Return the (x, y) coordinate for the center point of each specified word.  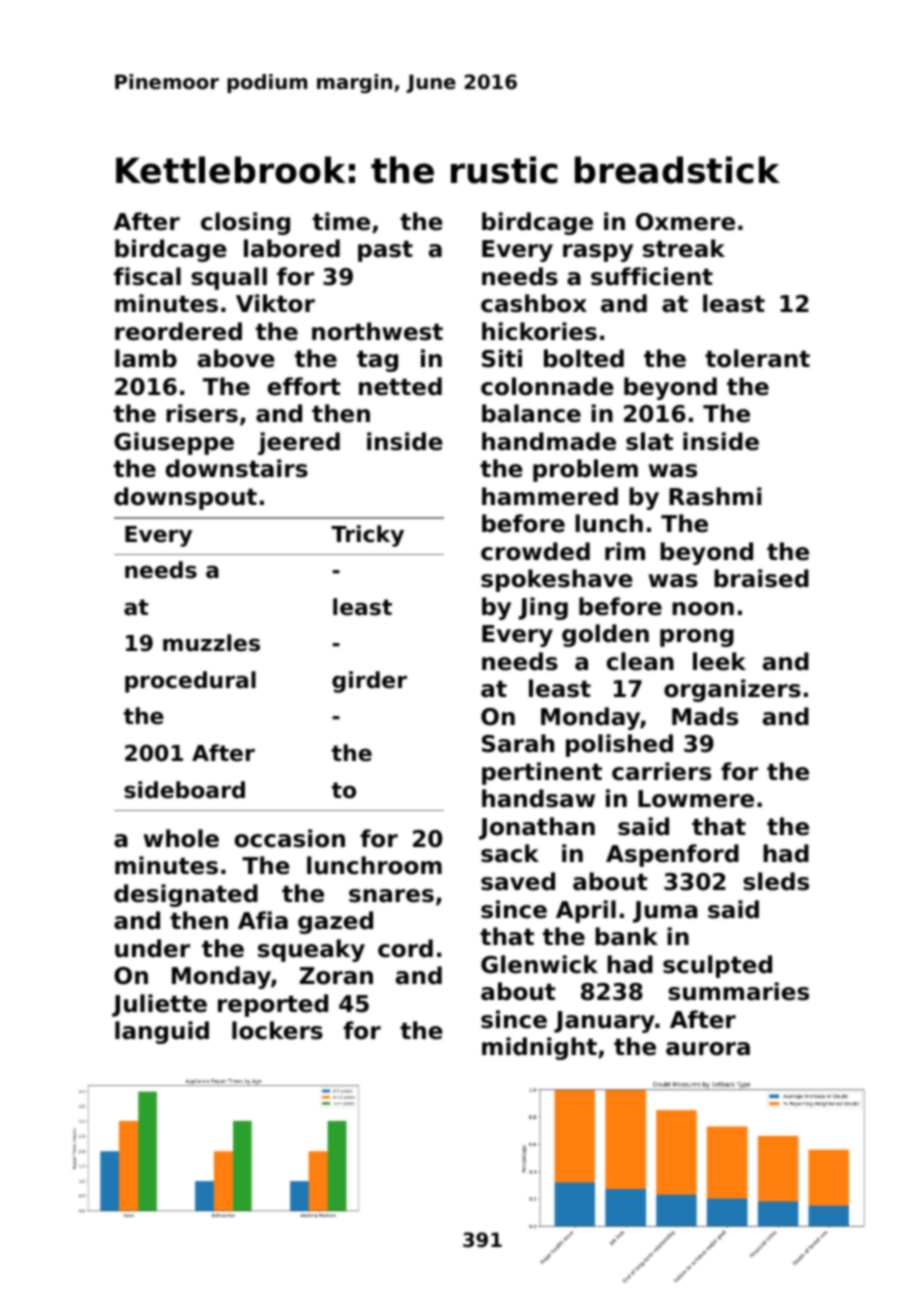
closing (245, 223)
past (385, 251)
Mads (705, 716)
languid (162, 1032)
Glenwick (539, 964)
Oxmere (685, 222)
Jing (543, 608)
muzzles (211, 643)
